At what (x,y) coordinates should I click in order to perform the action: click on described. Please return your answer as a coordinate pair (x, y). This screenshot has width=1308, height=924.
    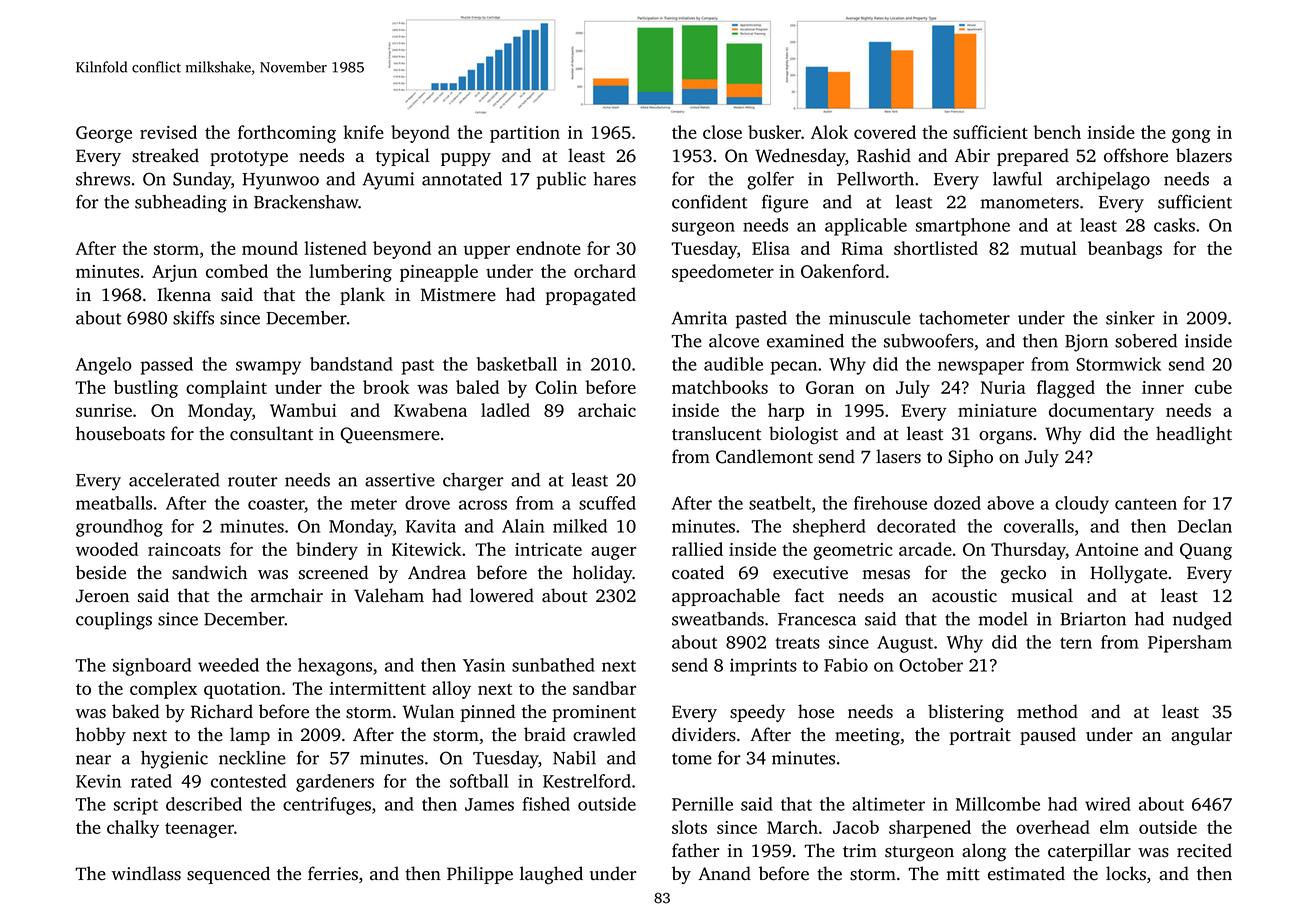
    Looking at the image, I should click on (204, 804).
